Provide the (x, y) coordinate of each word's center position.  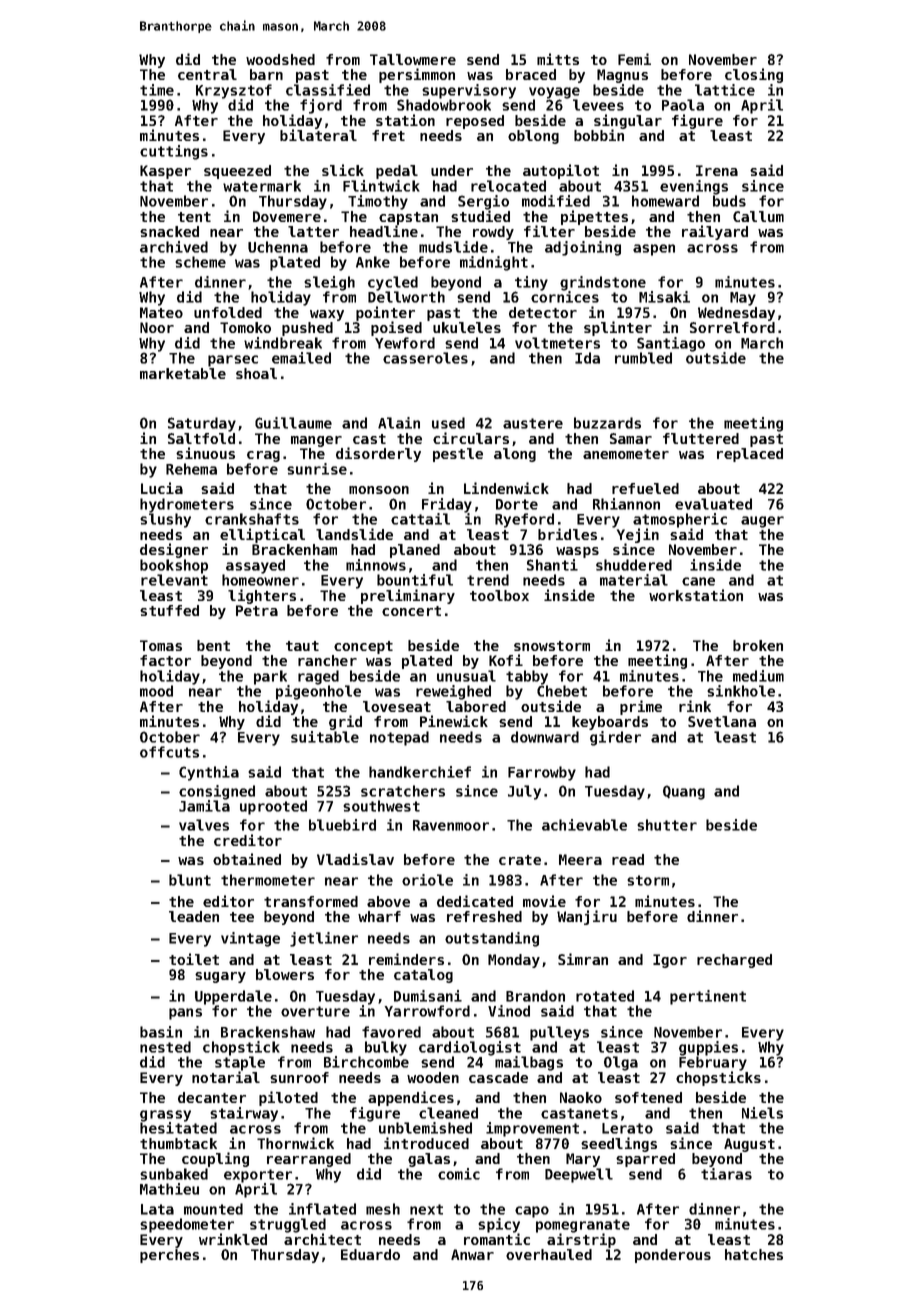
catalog (423, 976)
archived (174, 247)
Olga (621, 1063)
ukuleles (467, 327)
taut (302, 646)
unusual (466, 676)
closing (754, 75)
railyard (715, 232)
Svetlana (722, 721)
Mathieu (169, 1189)
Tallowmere (413, 59)
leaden (194, 916)
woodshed (280, 59)
